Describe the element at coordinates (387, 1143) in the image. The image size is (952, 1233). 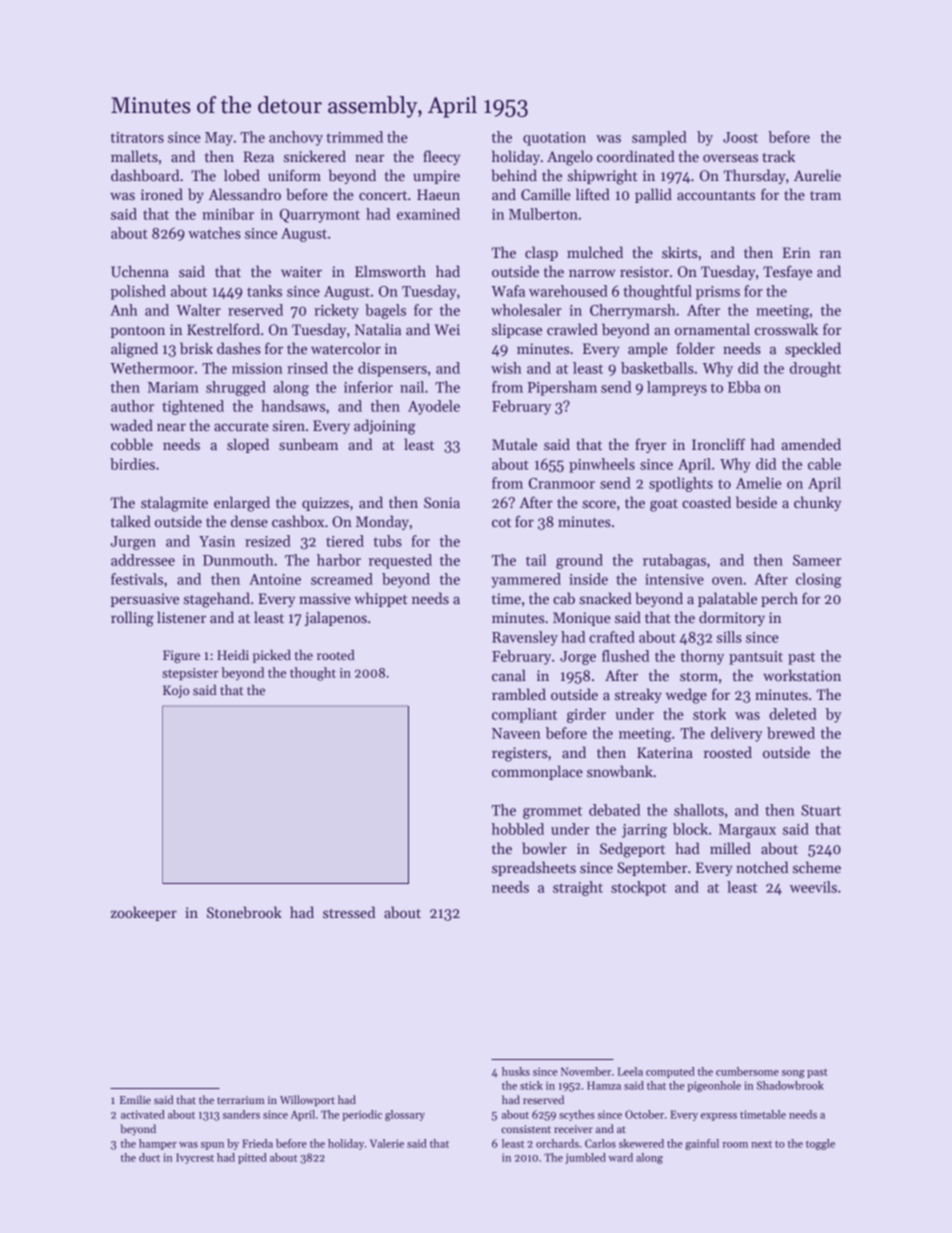
I see `Valerie` at that location.
